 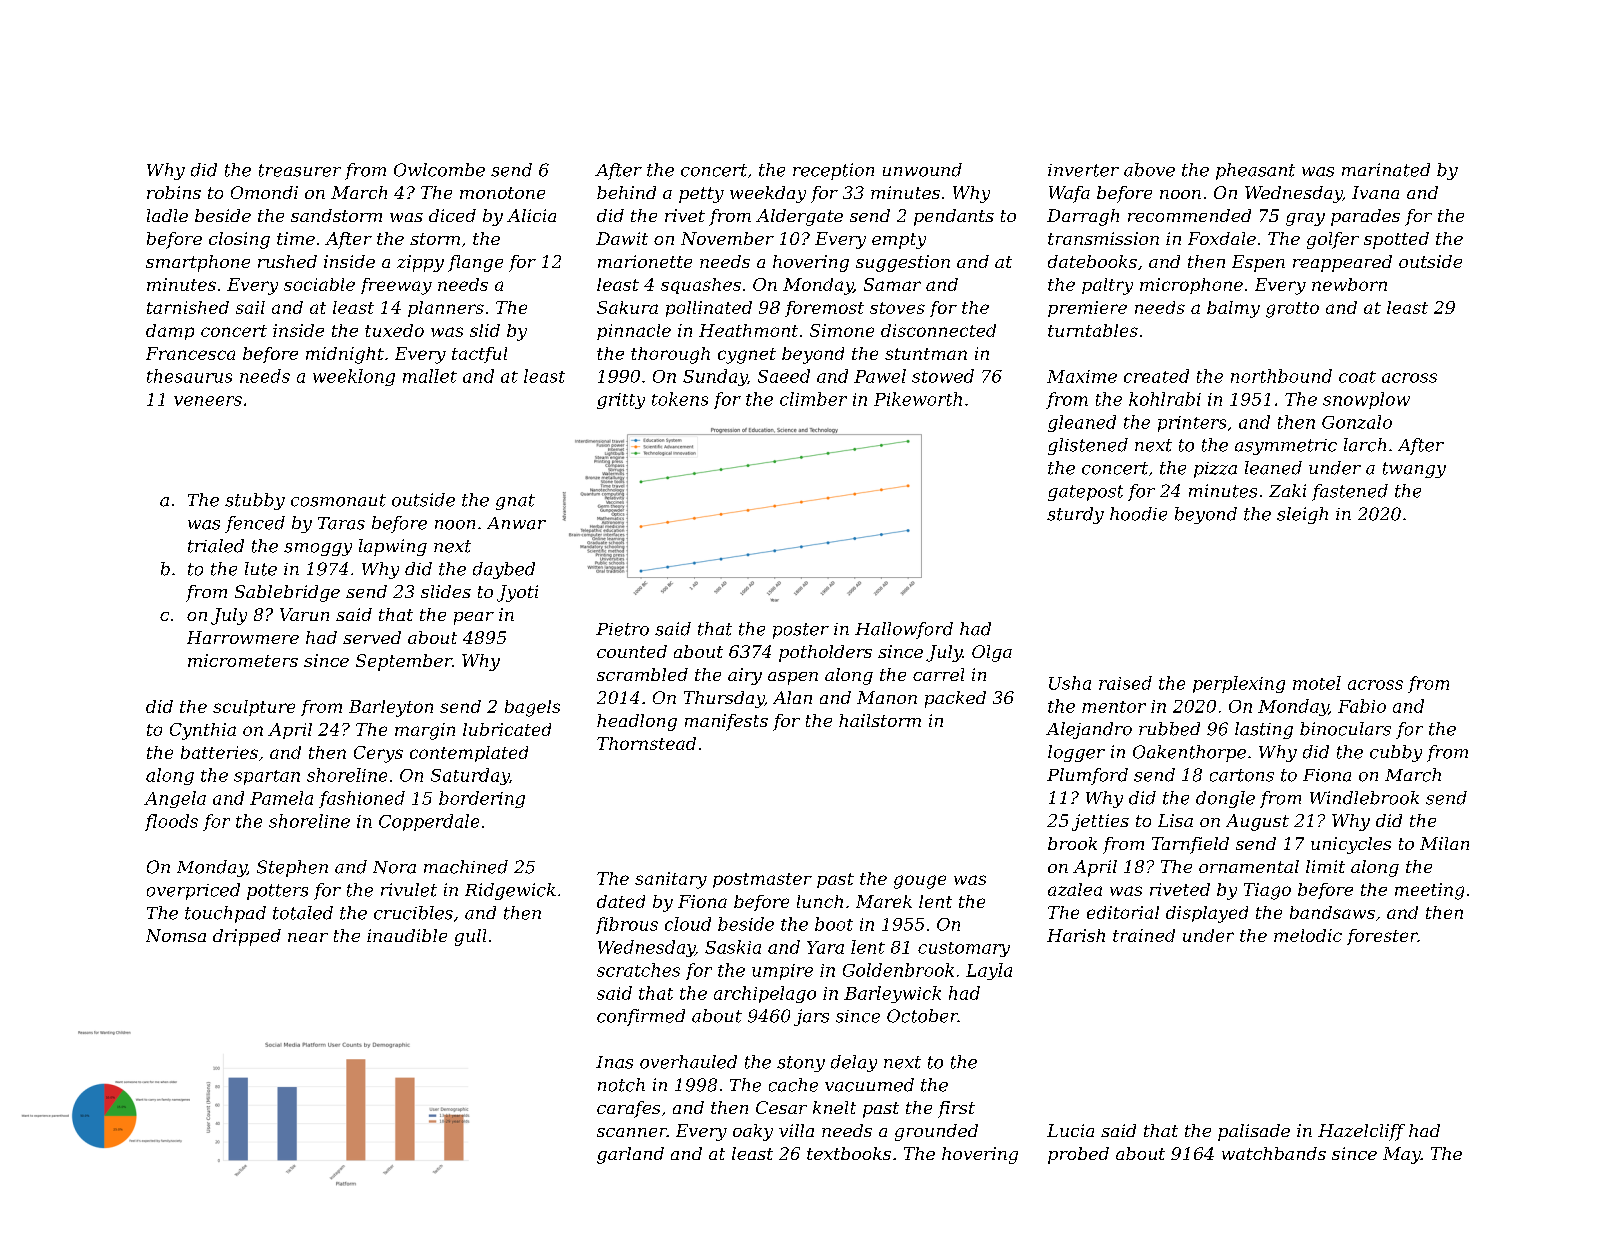 I want to click on motel, so click(x=1317, y=683).
